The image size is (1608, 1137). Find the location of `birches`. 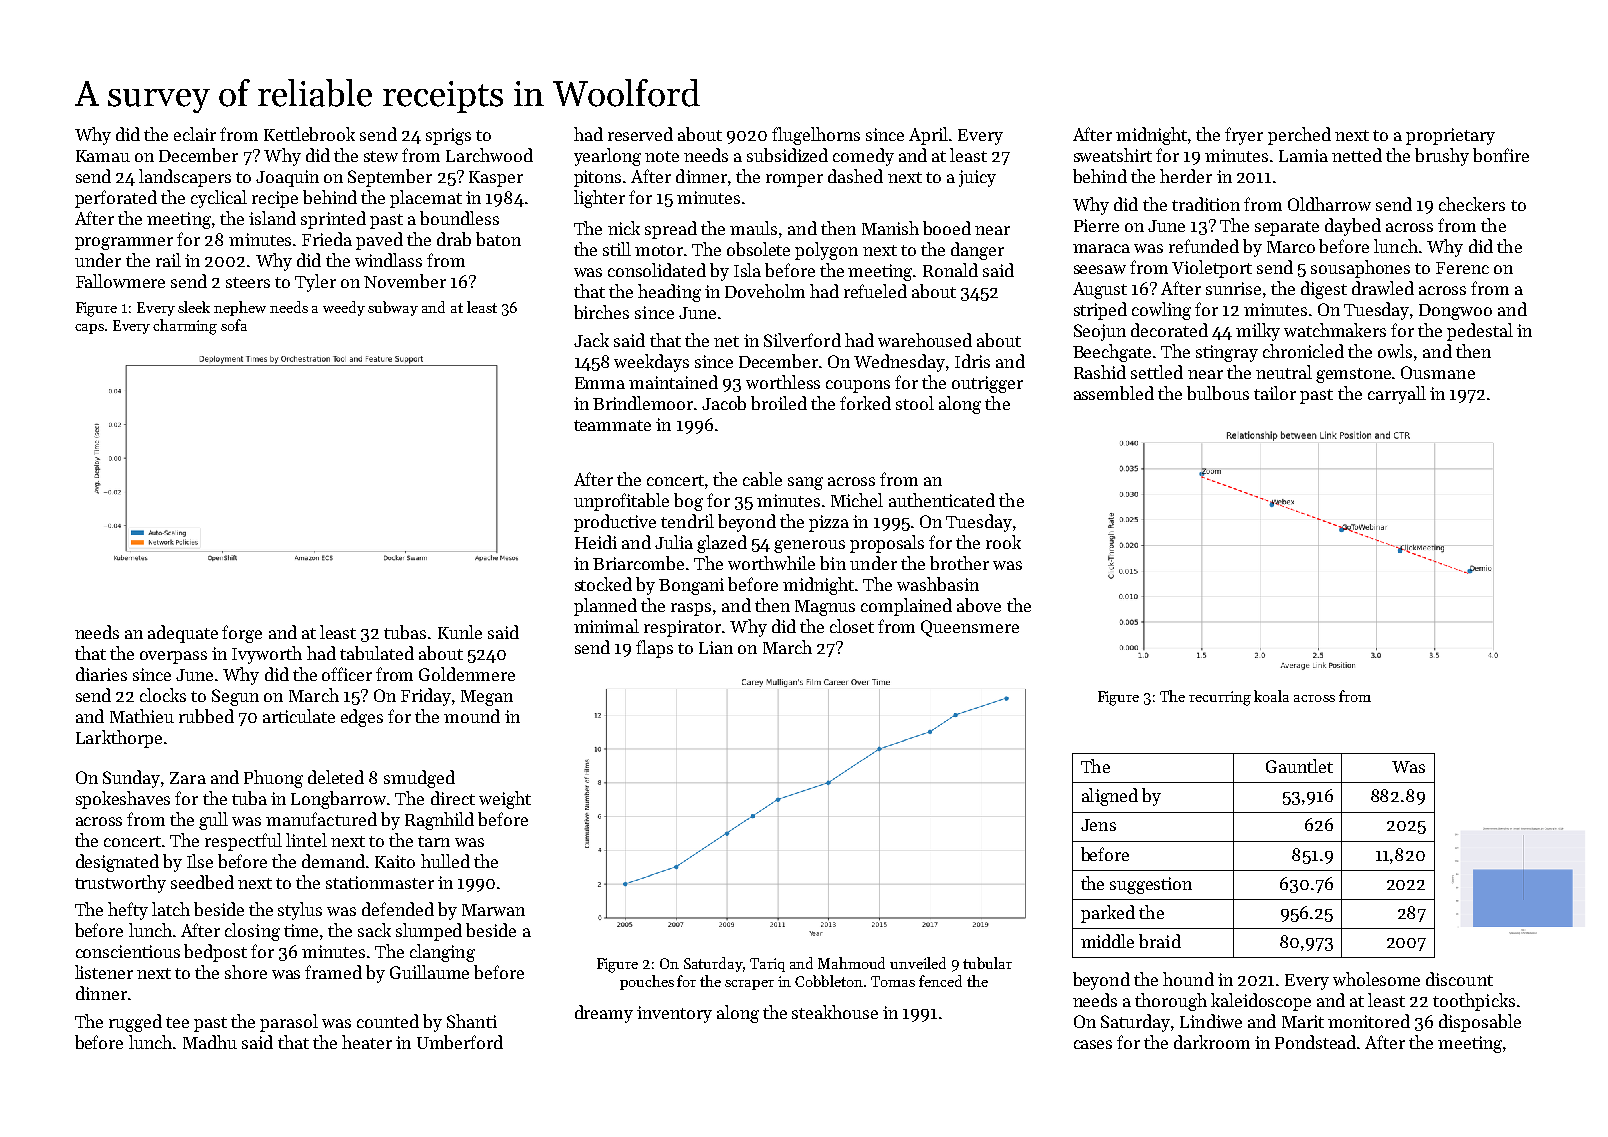

birches is located at coordinates (601, 312).
